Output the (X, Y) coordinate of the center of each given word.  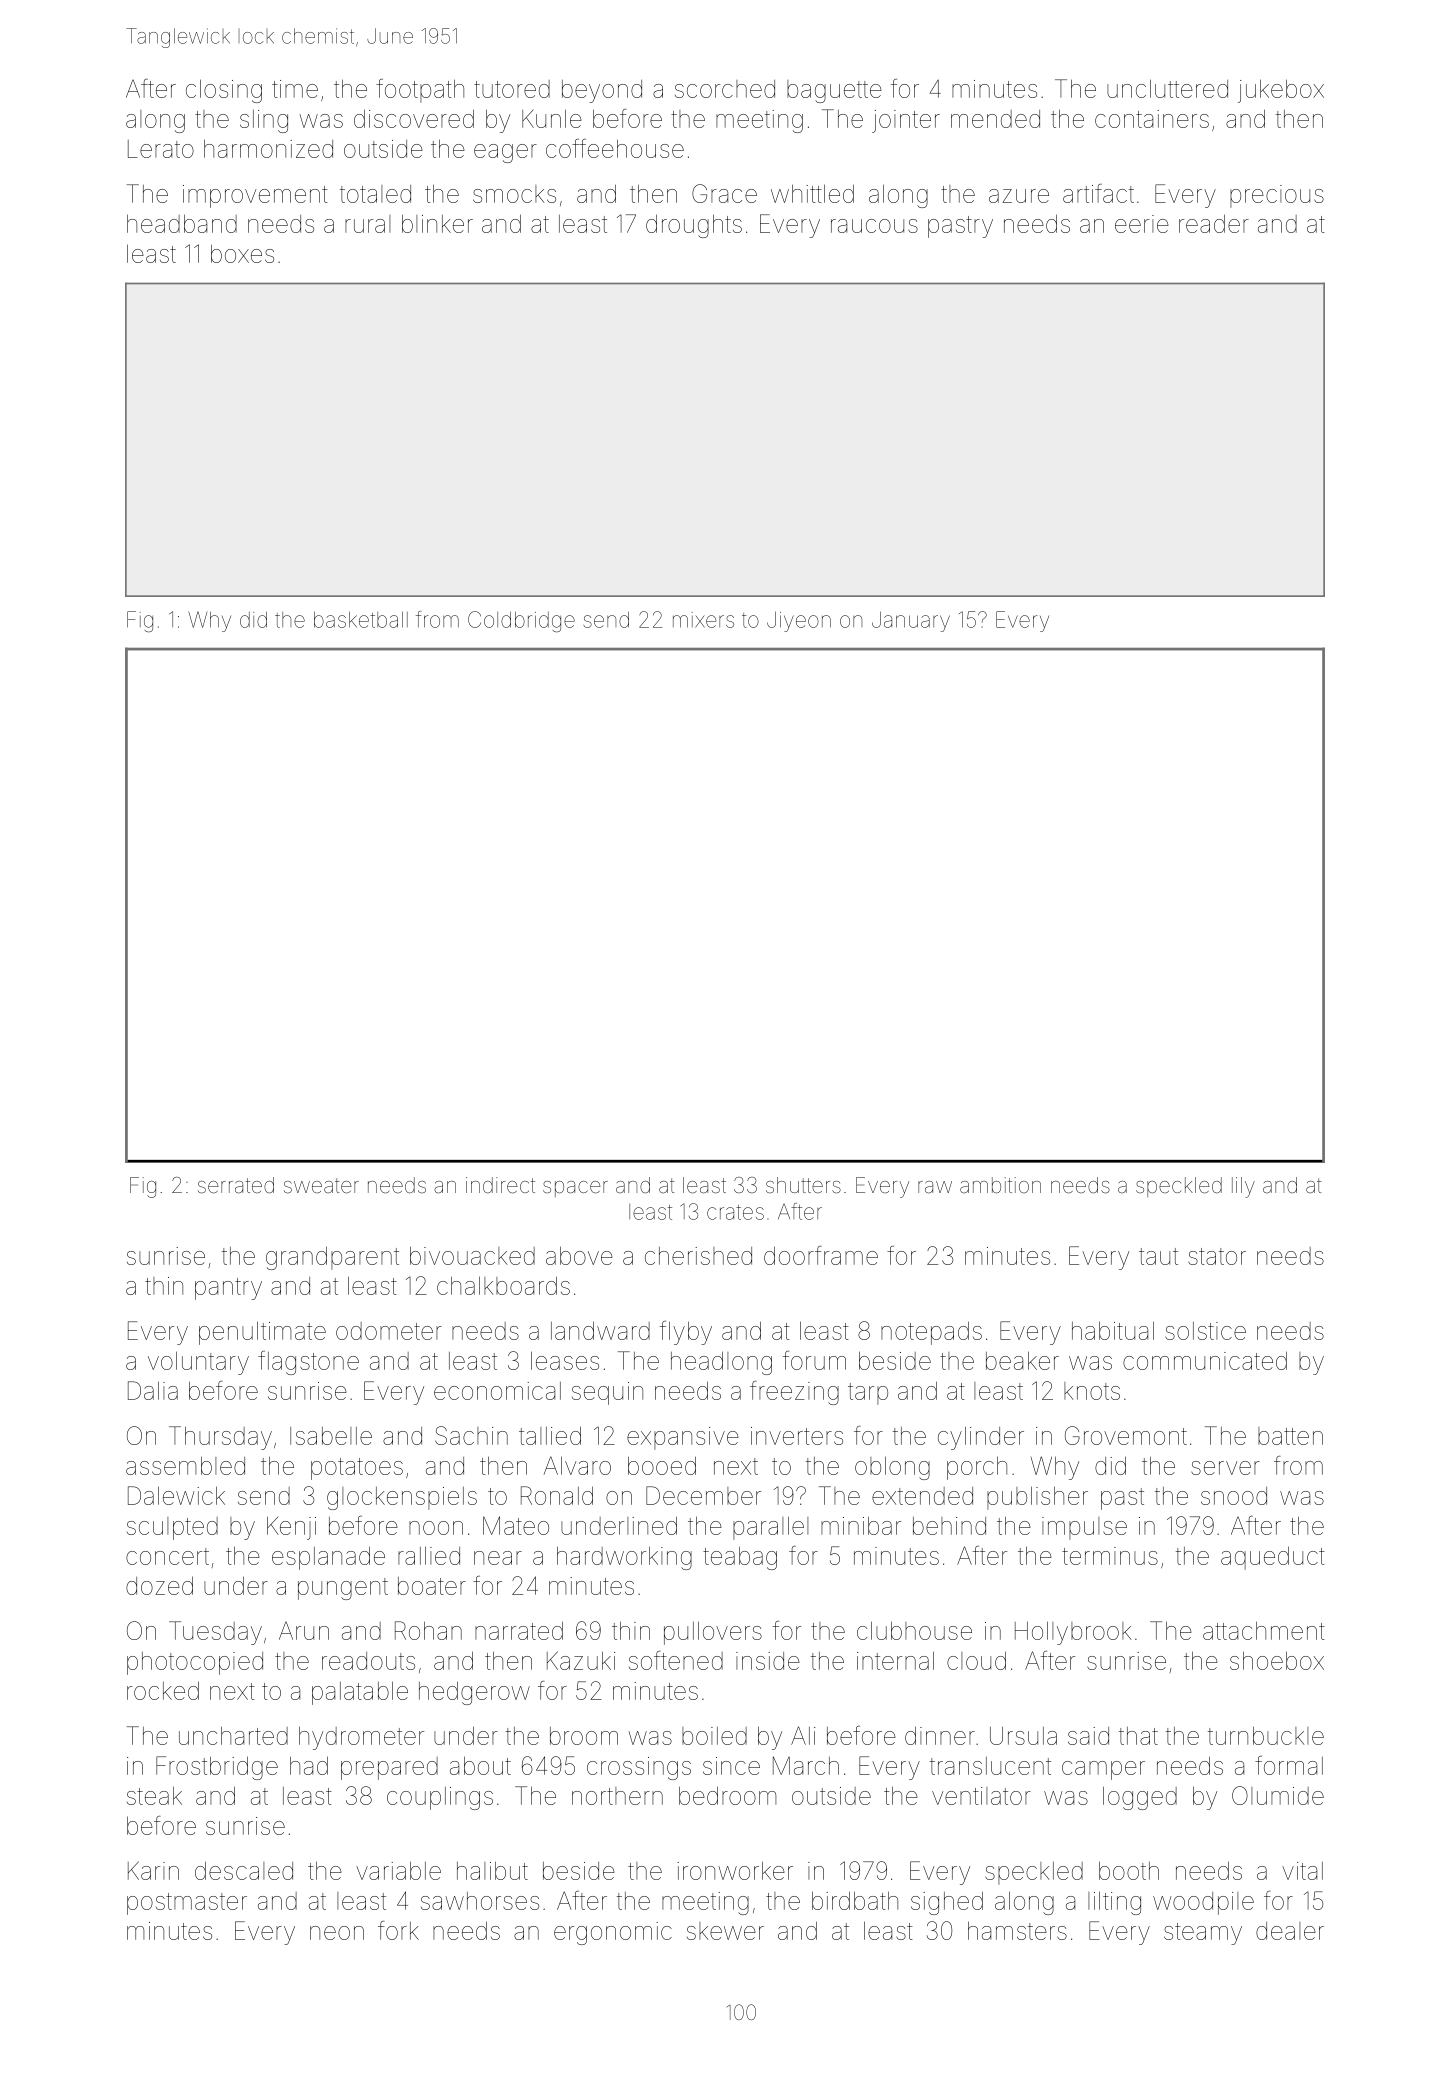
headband (182, 224)
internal (895, 1661)
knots (1092, 1391)
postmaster (187, 1904)
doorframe (821, 1255)
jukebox (1281, 91)
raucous (874, 226)
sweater (321, 1186)
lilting (1114, 1903)
